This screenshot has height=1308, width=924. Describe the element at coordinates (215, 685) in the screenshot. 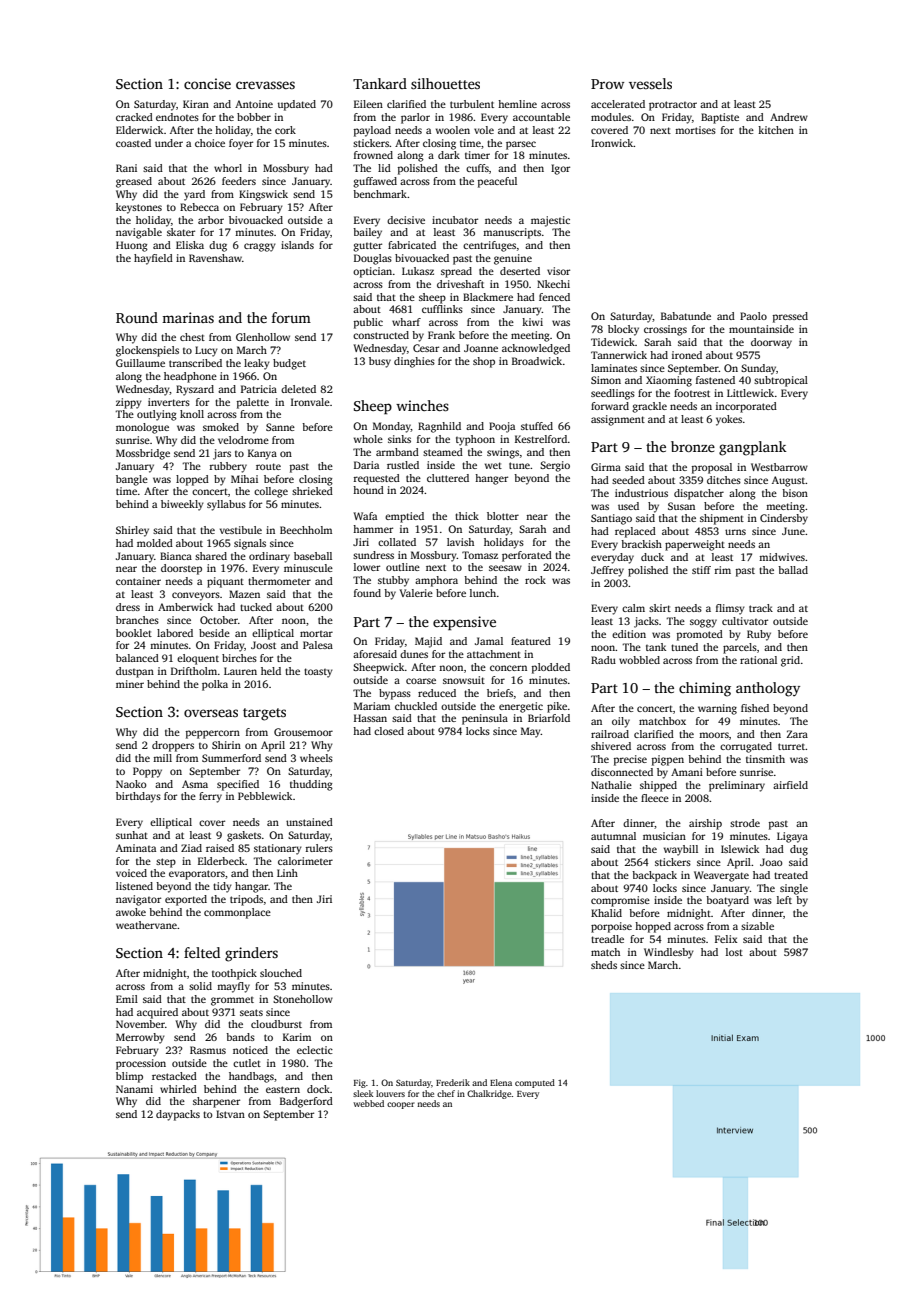

I see `polka` at that location.
